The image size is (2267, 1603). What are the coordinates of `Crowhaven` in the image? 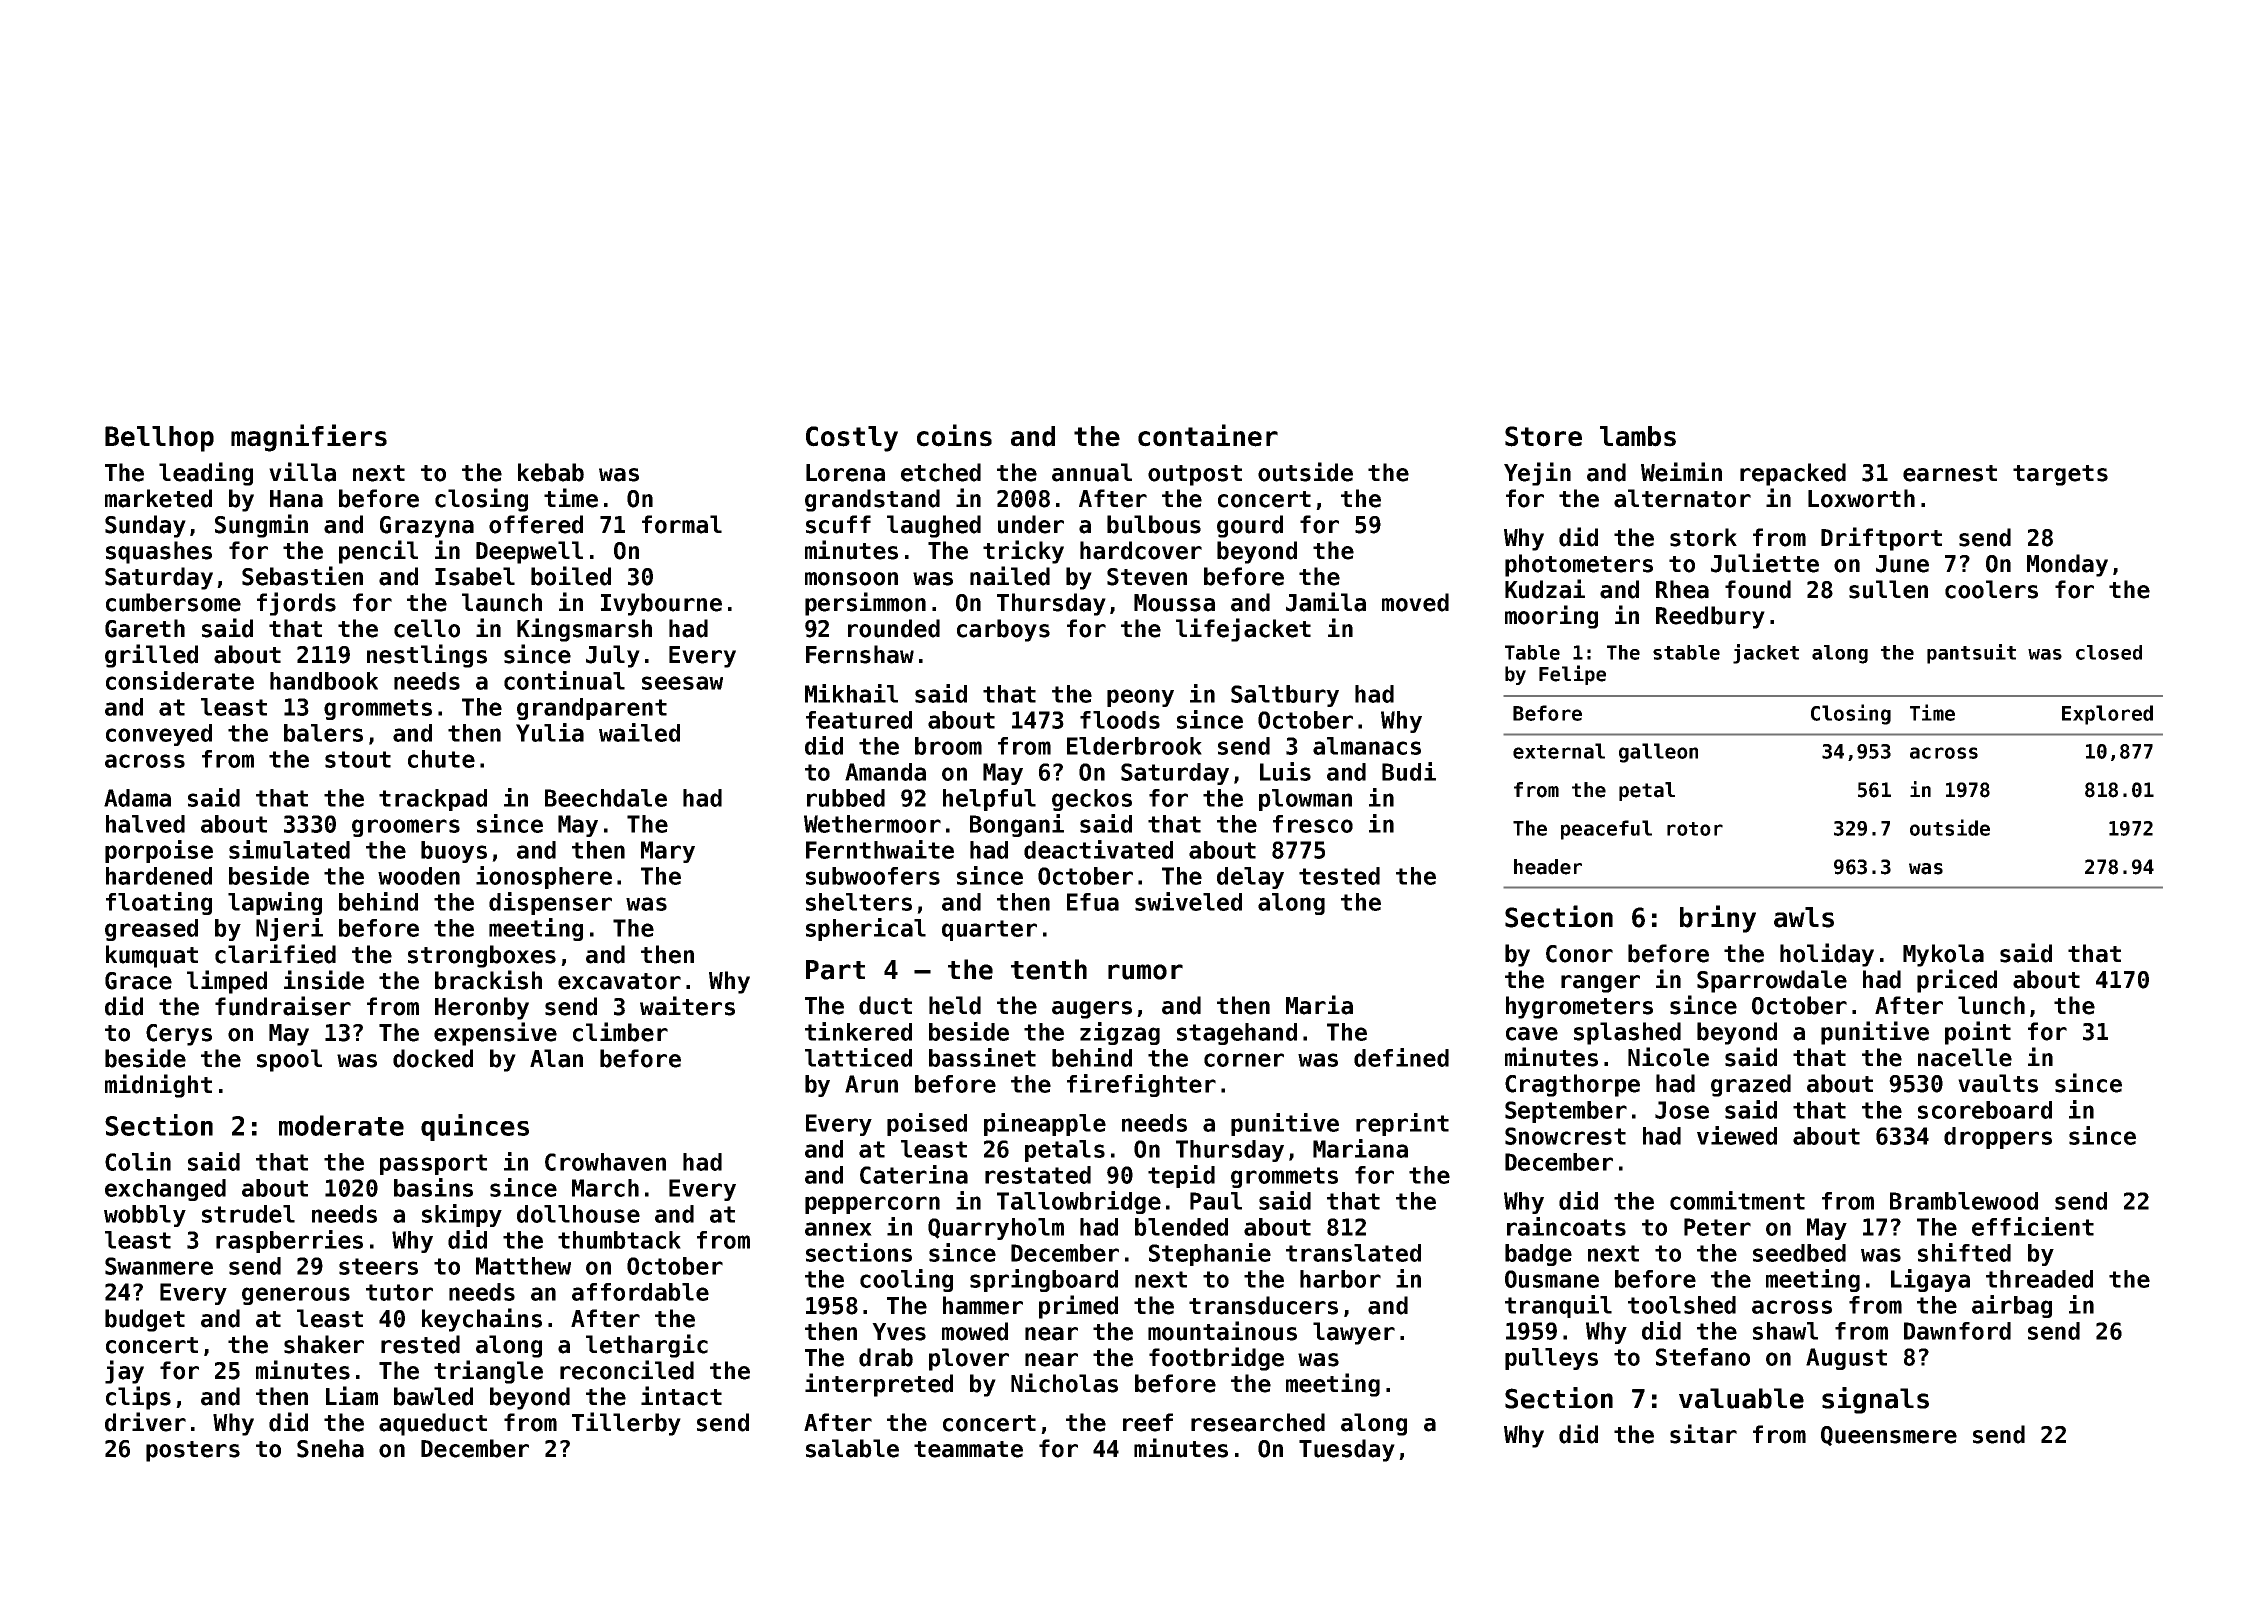 It's located at (605, 1162).
